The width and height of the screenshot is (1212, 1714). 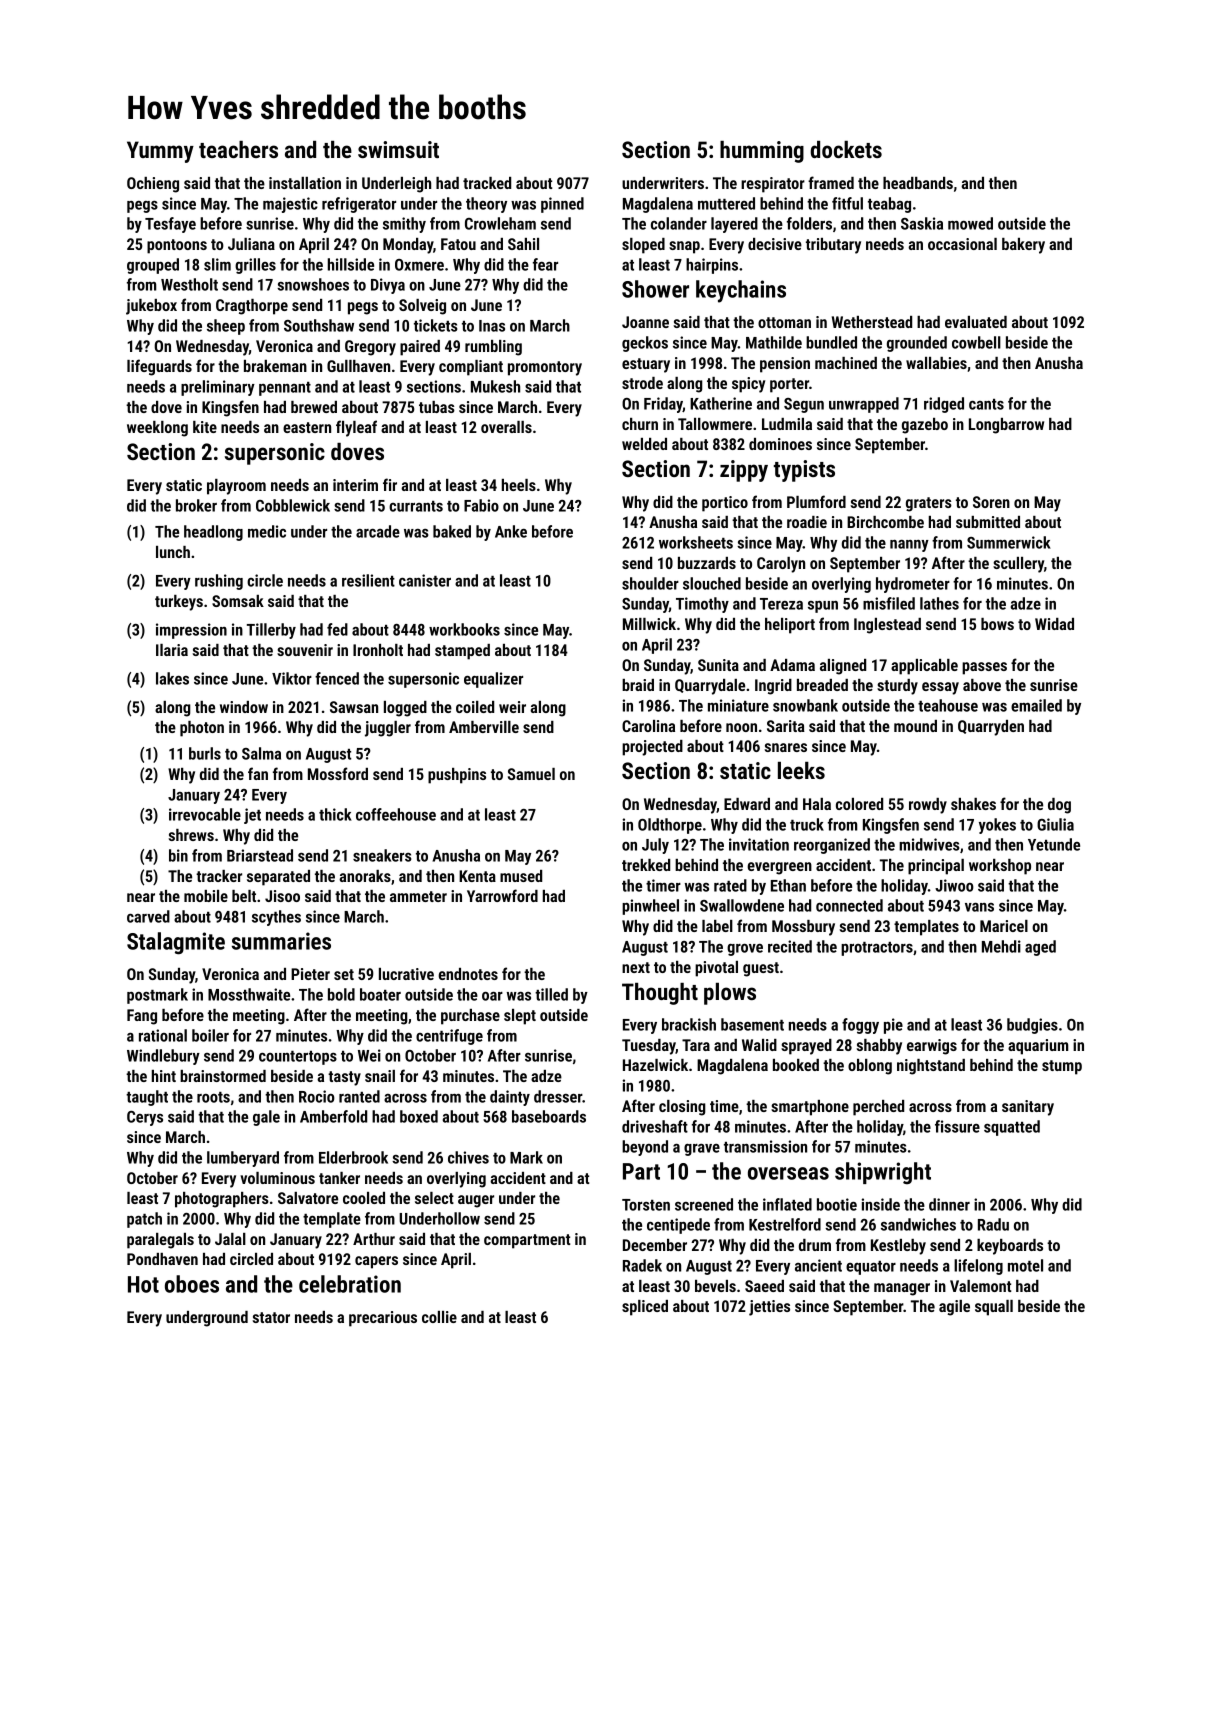 What do you see at coordinates (153, 266) in the screenshot?
I see `grouped` at bounding box center [153, 266].
